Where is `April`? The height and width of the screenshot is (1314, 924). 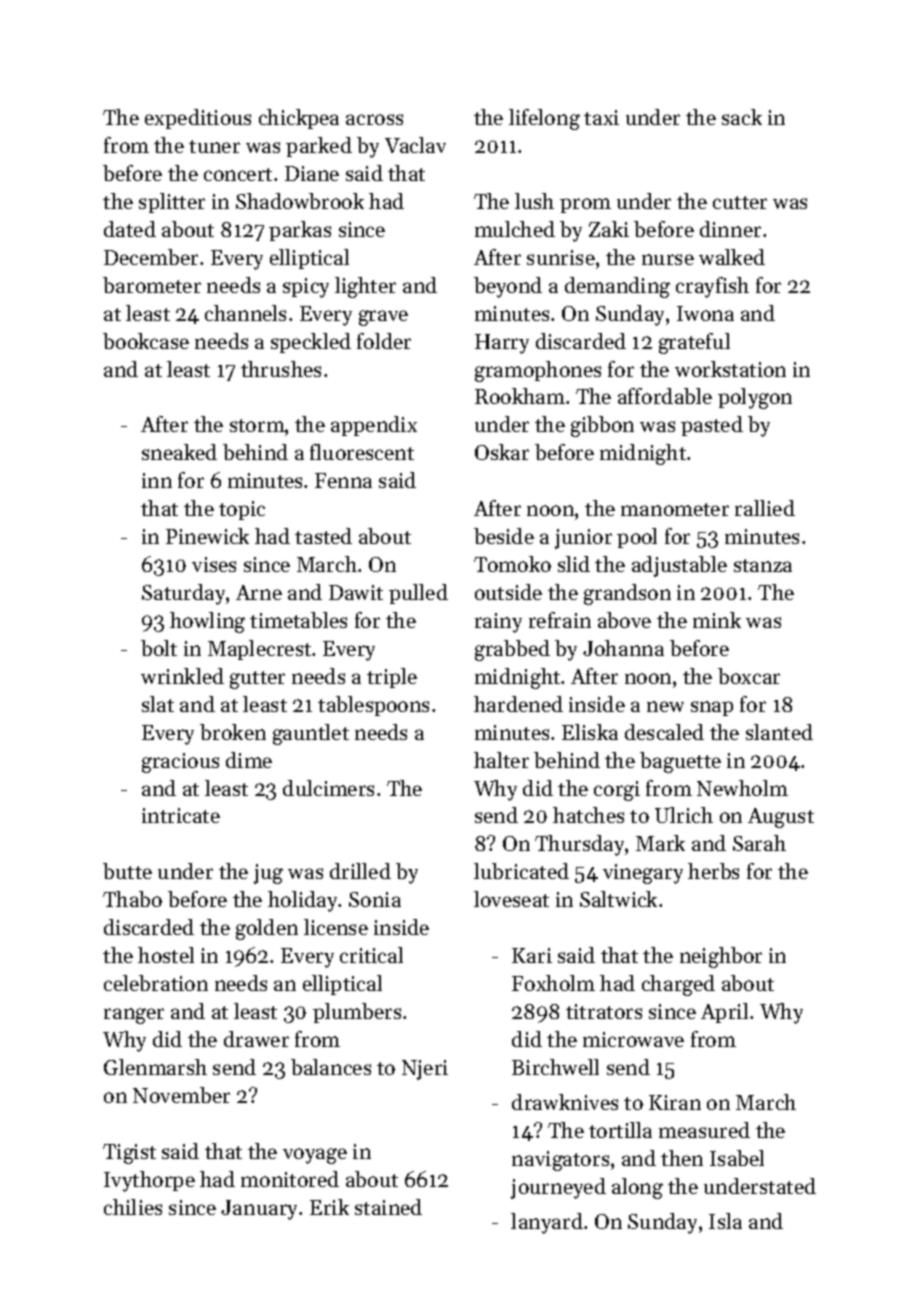
April is located at coordinates (724, 1013).
